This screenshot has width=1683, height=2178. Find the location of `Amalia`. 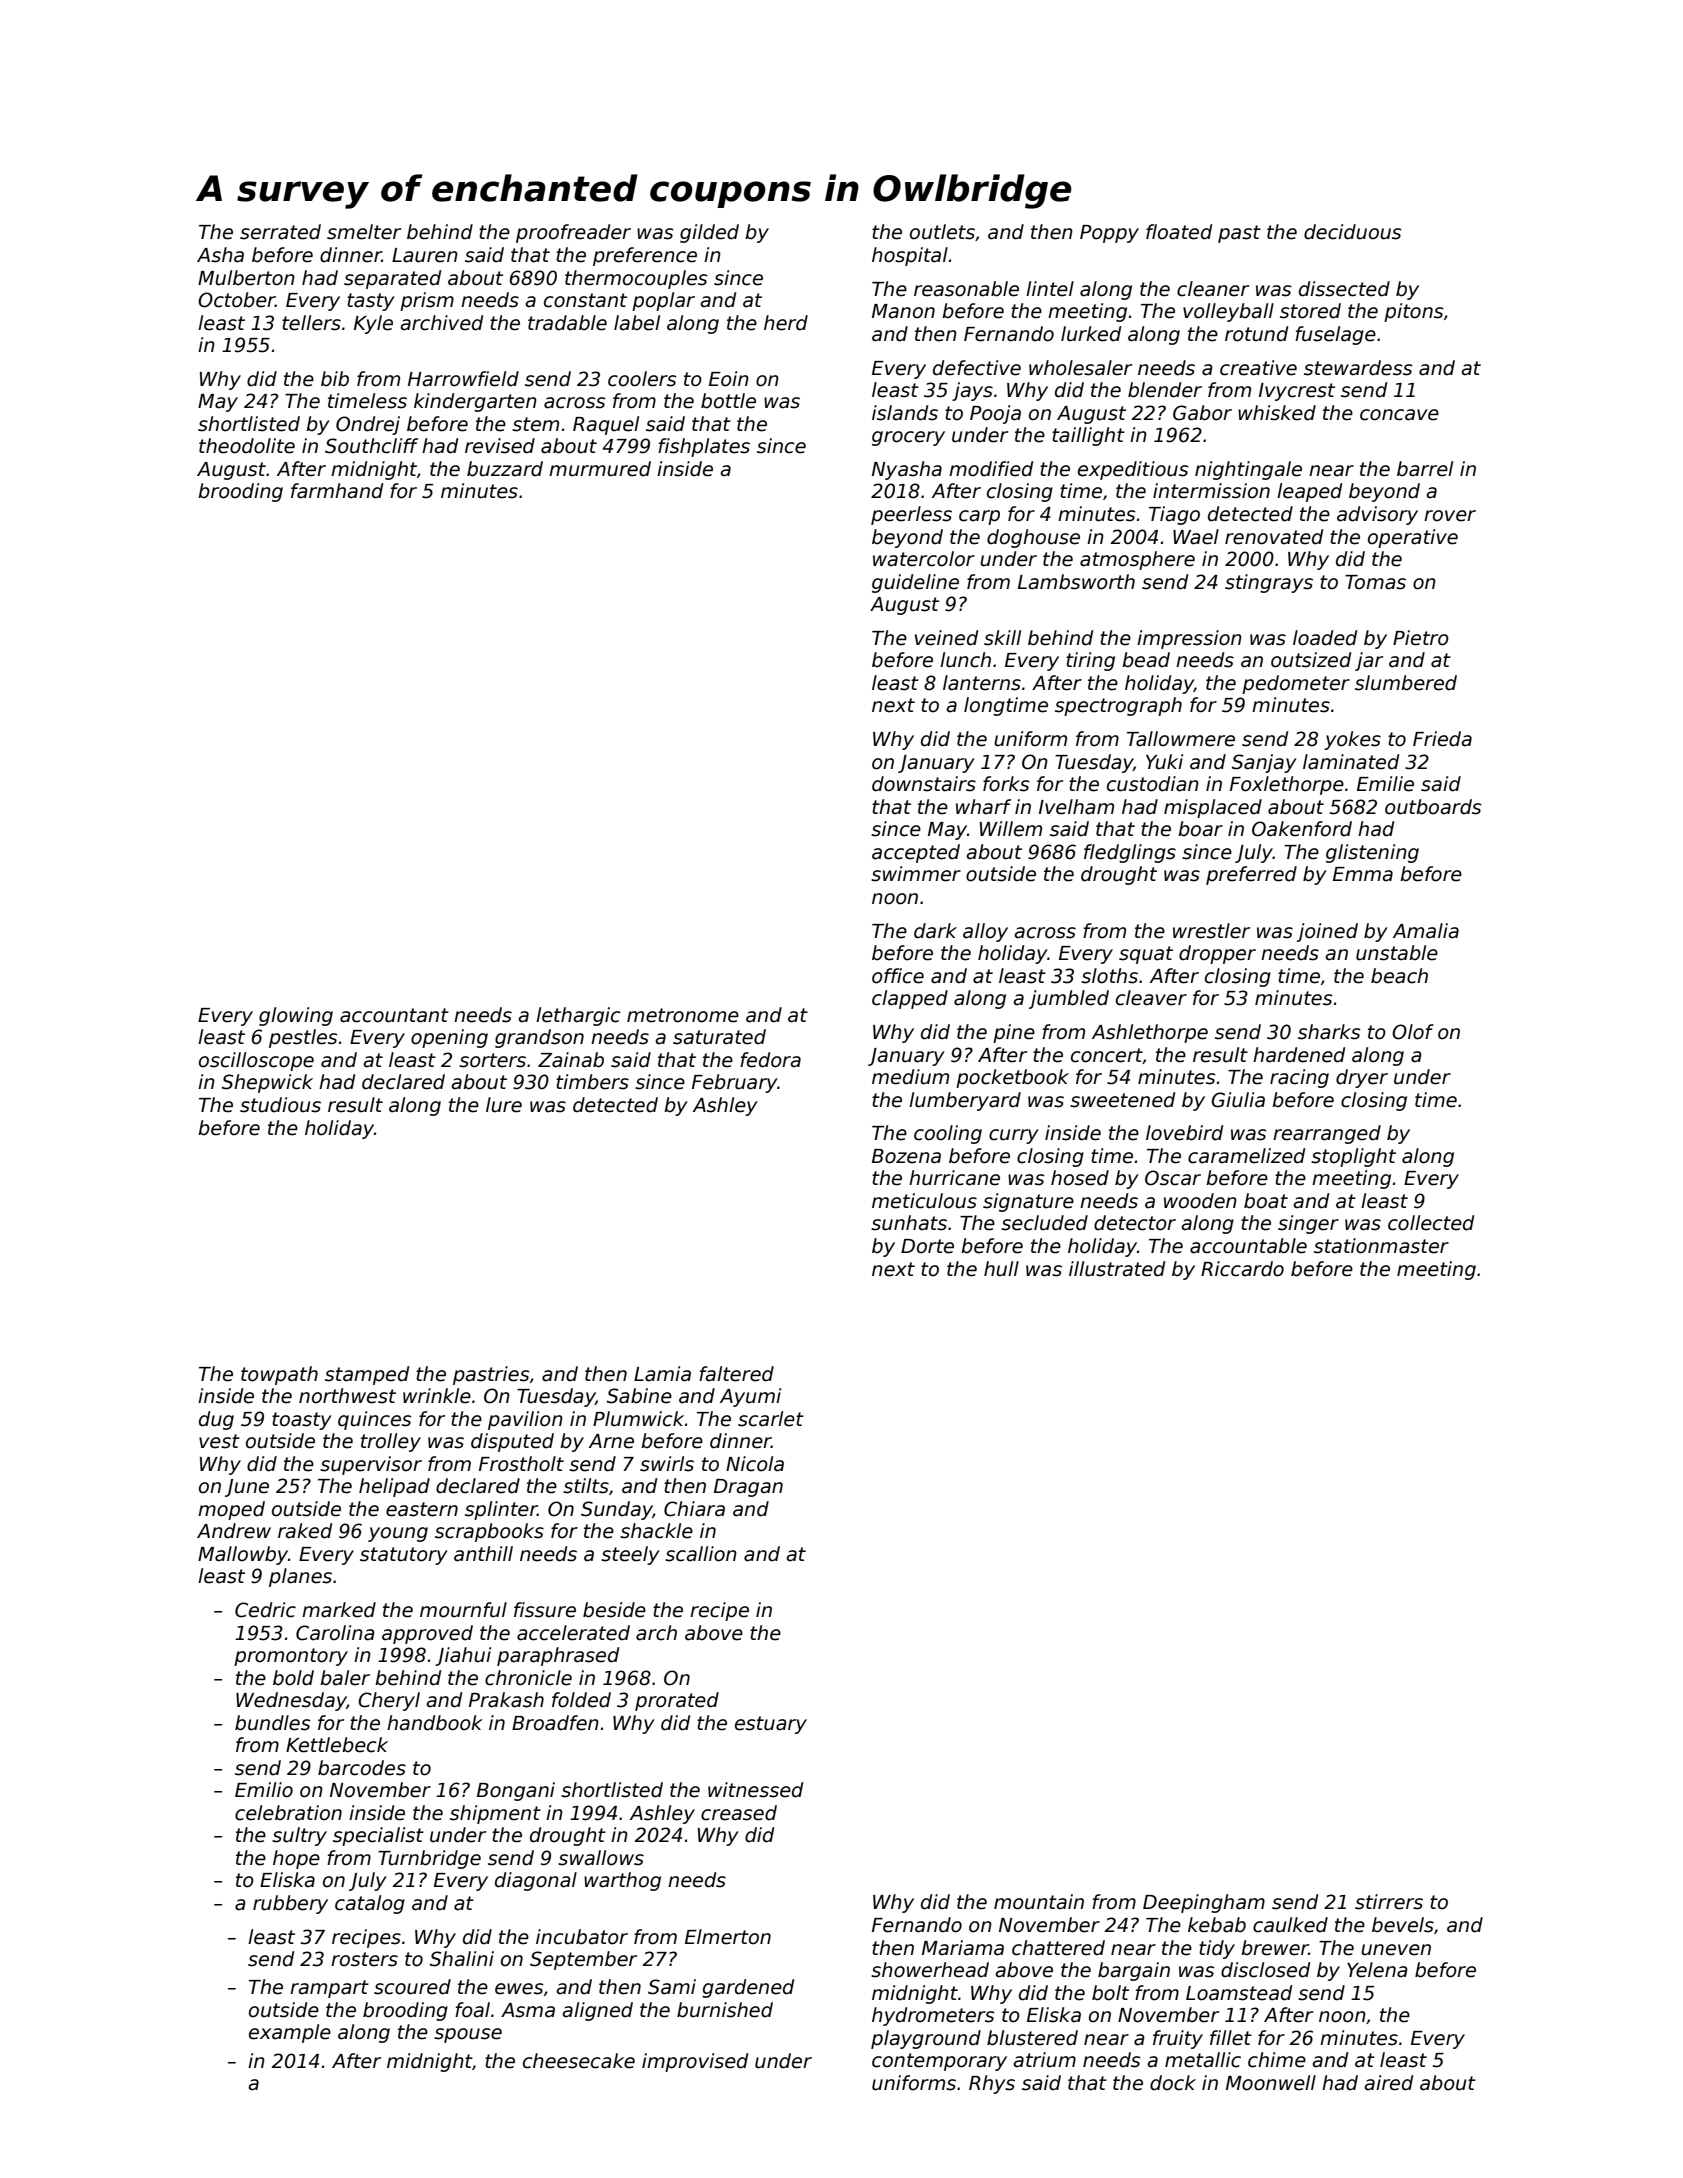

Amalia is located at coordinates (1426, 931).
